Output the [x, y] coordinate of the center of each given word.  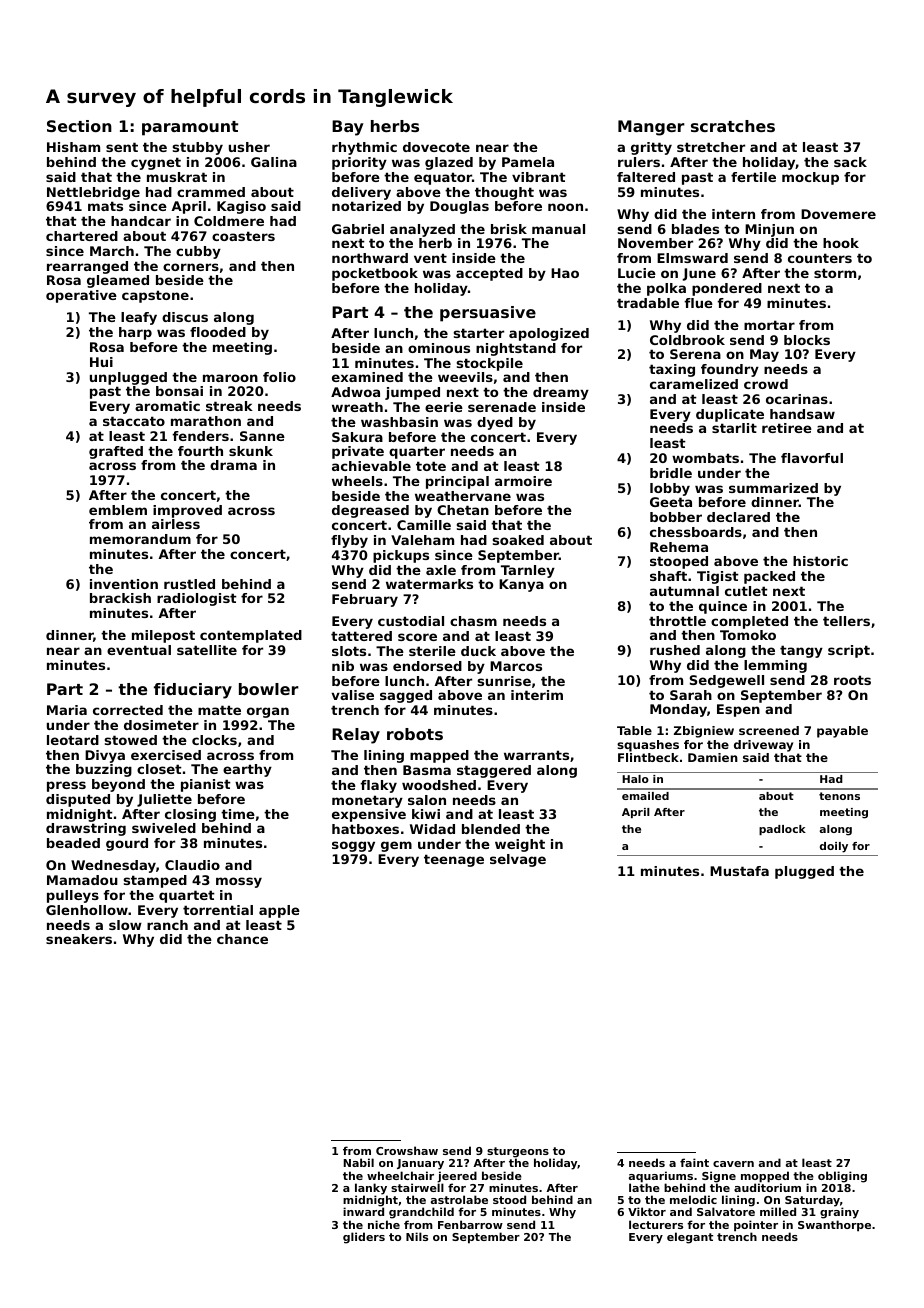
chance [242, 939]
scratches [733, 126]
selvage [518, 860]
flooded [218, 332]
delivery [361, 193]
